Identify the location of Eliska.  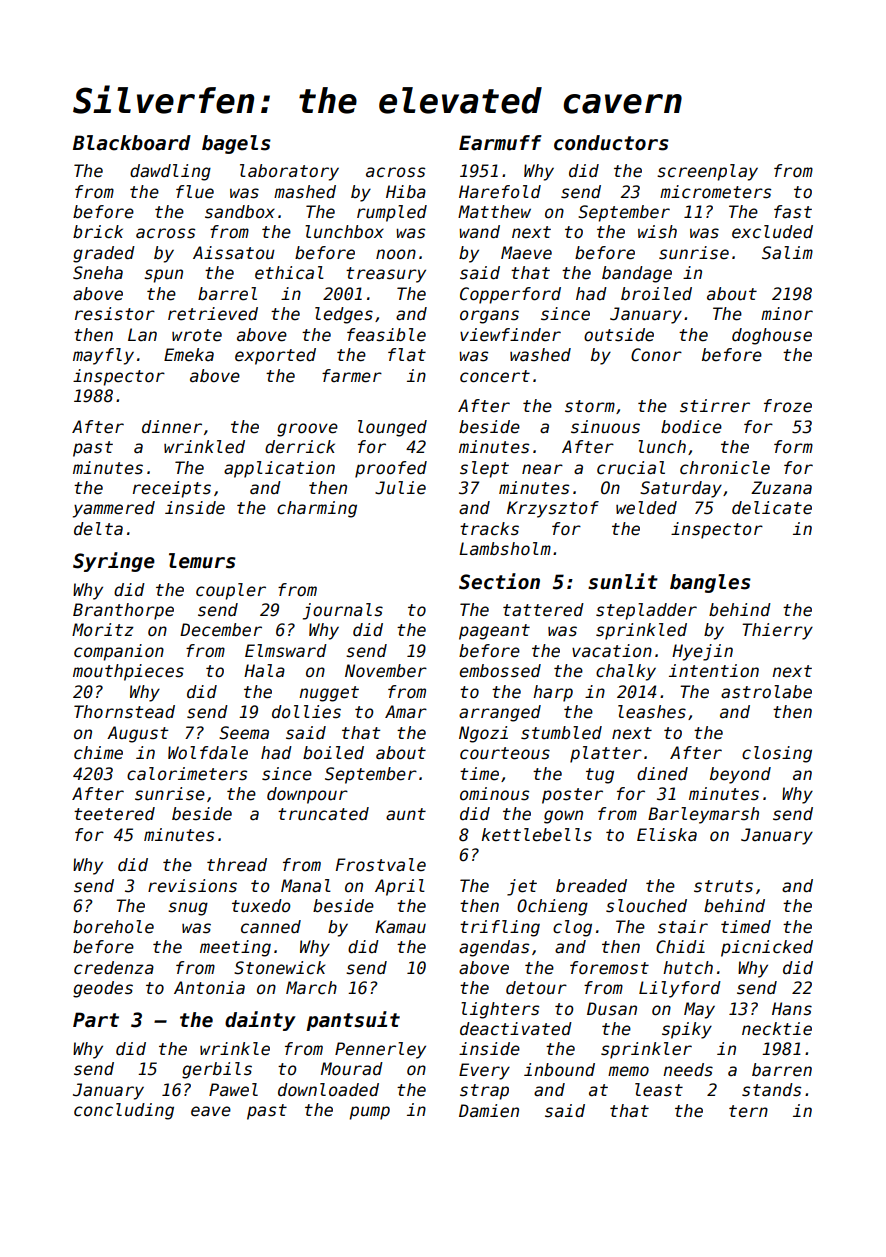
(667, 835).
